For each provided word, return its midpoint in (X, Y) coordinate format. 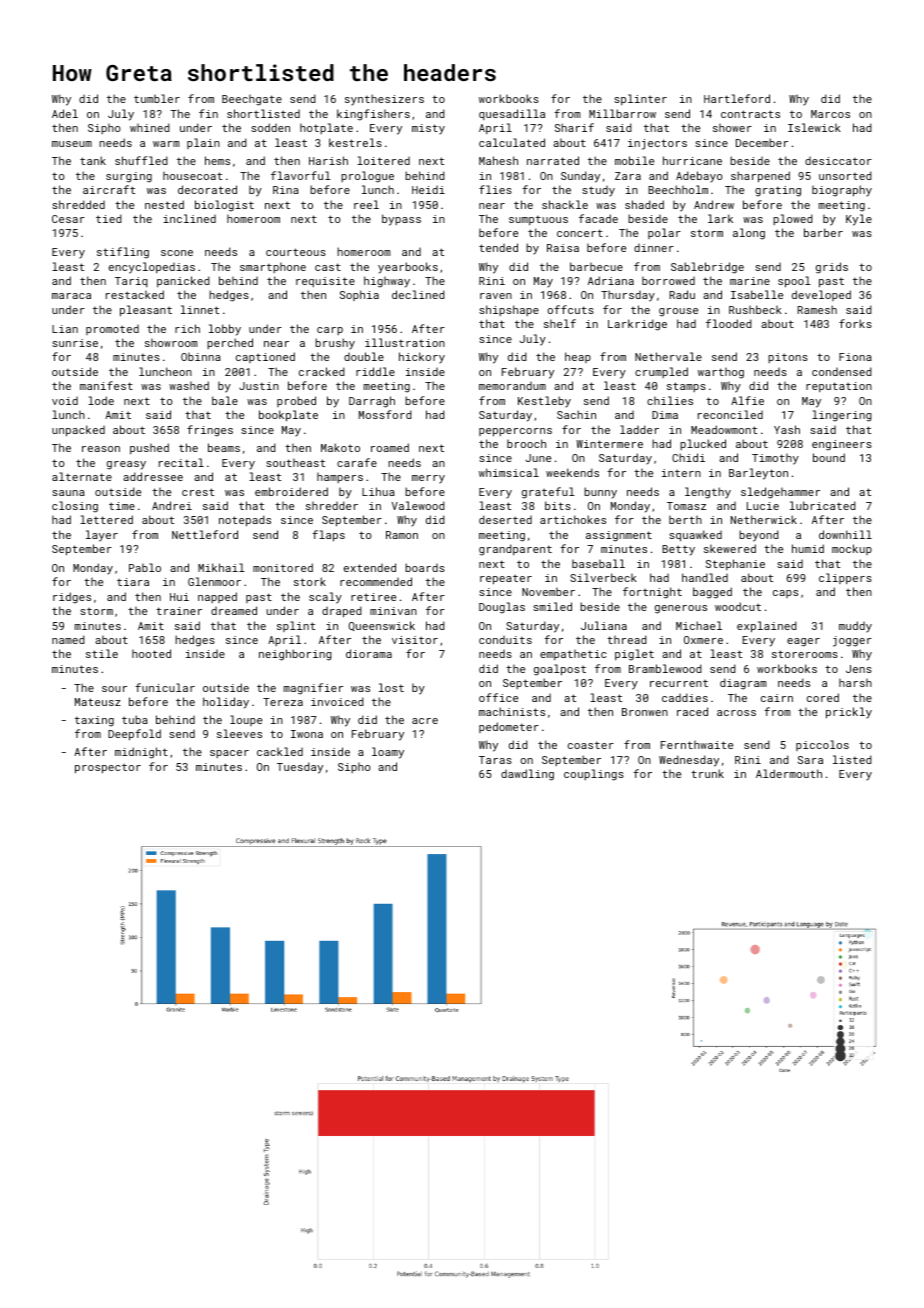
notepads (245, 521)
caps (785, 594)
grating (778, 191)
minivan (393, 611)
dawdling (527, 775)
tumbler (157, 98)
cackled (280, 751)
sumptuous (538, 220)
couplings (594, 775)
